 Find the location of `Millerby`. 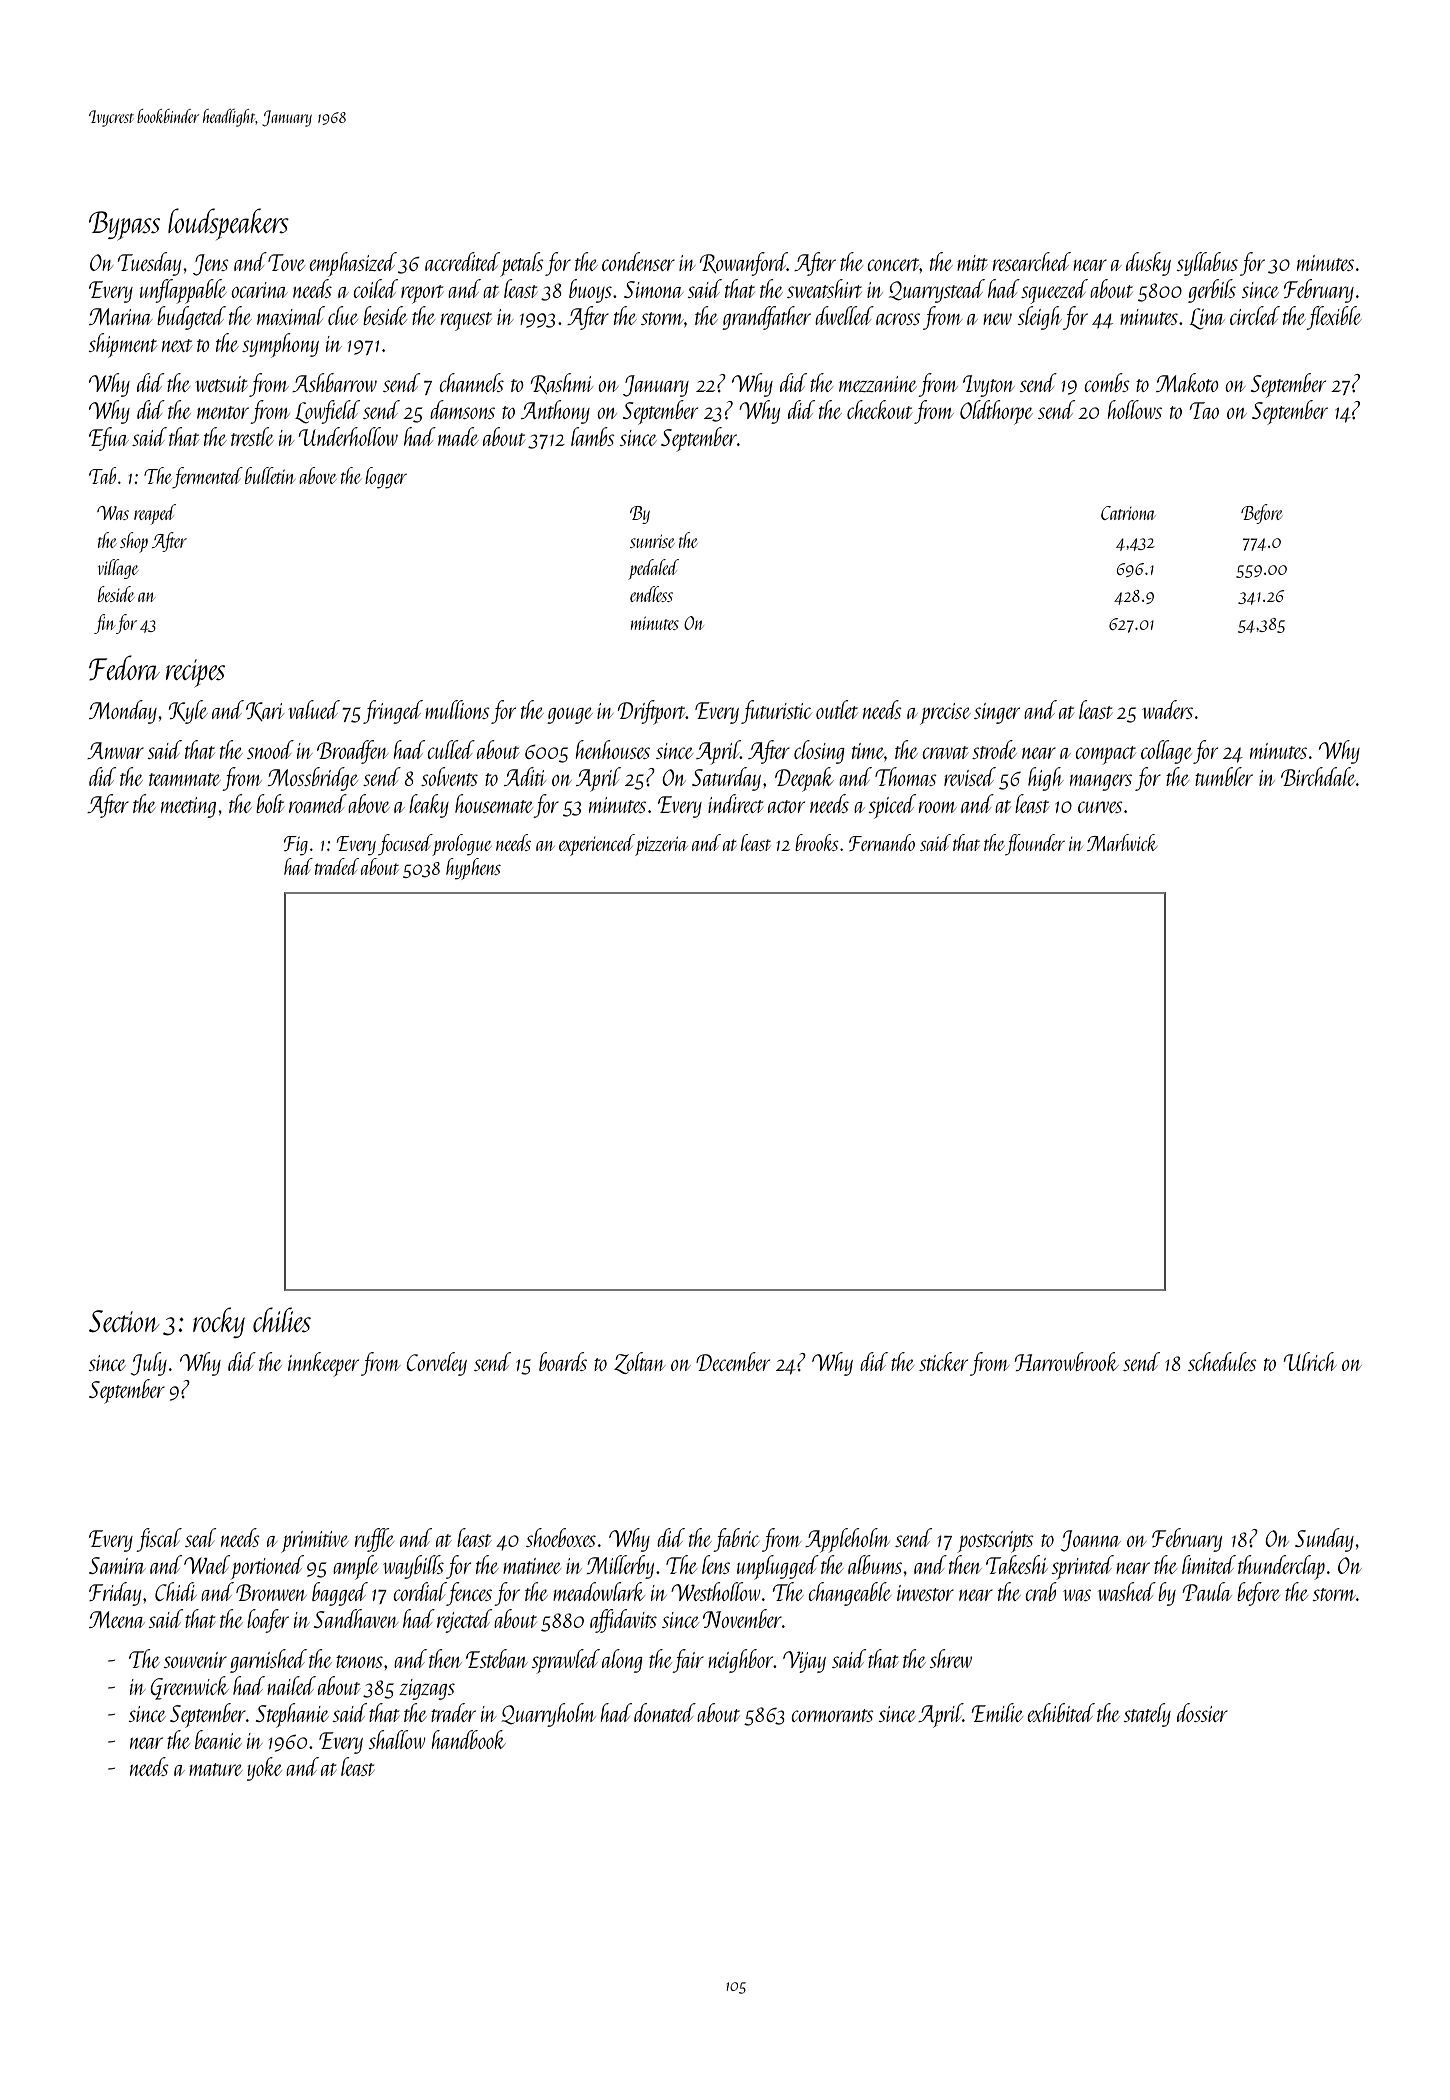

Millerby is located at coordinates (620, 1567).
